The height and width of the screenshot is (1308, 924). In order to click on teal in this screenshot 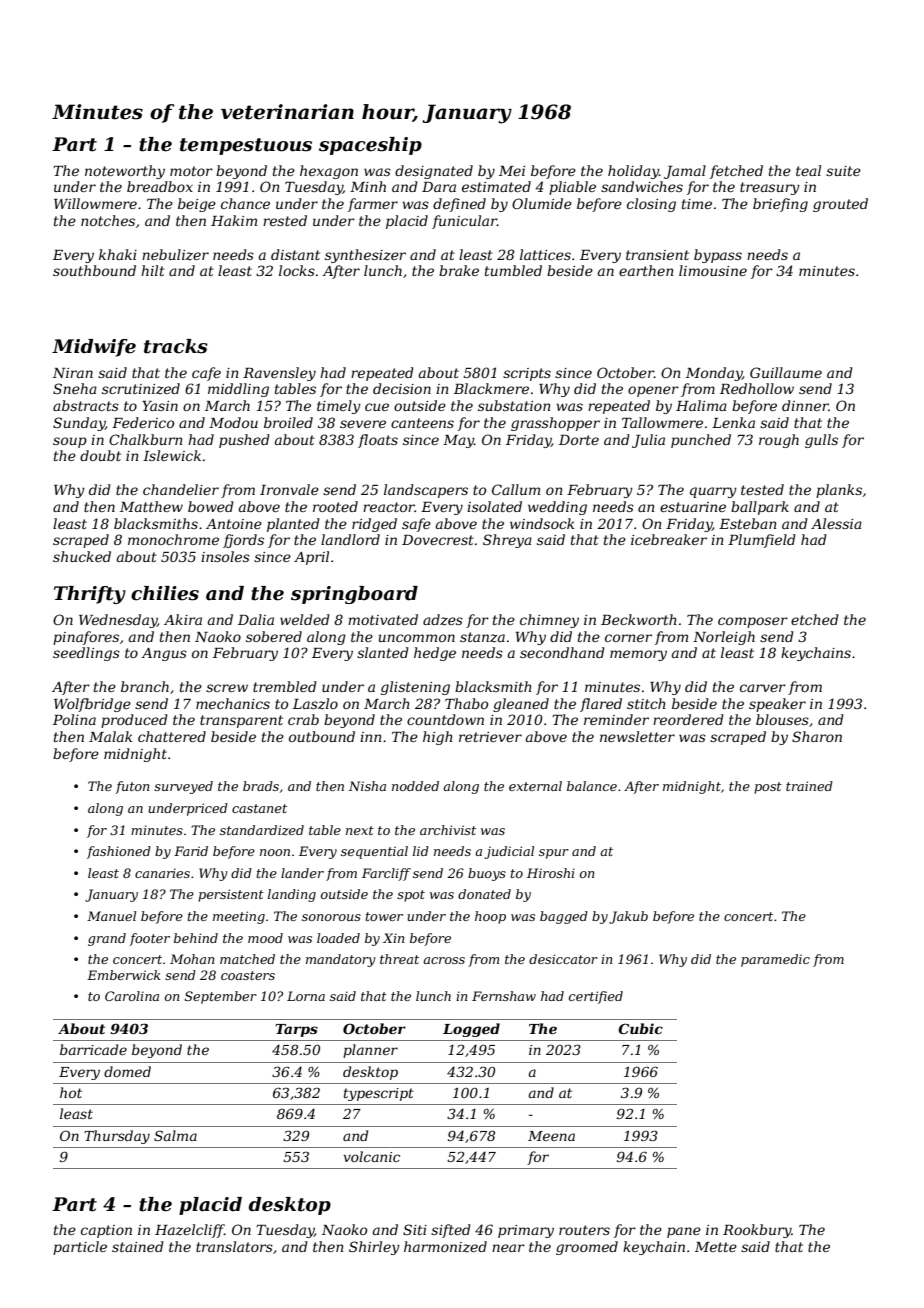, I will do `click(808, 170)`.
